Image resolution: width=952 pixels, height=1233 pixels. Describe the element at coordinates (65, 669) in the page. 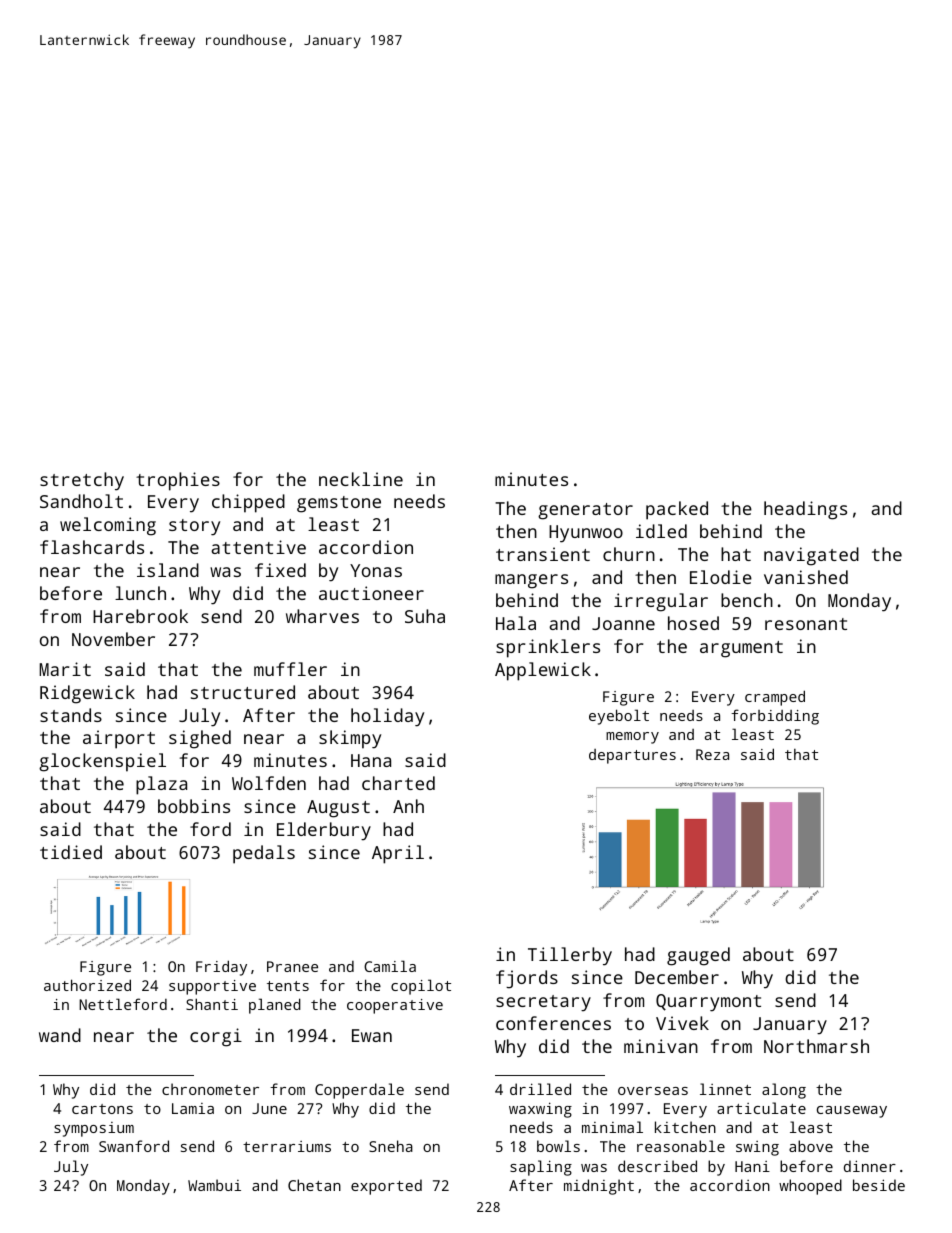

I see `Marit` at that location.
